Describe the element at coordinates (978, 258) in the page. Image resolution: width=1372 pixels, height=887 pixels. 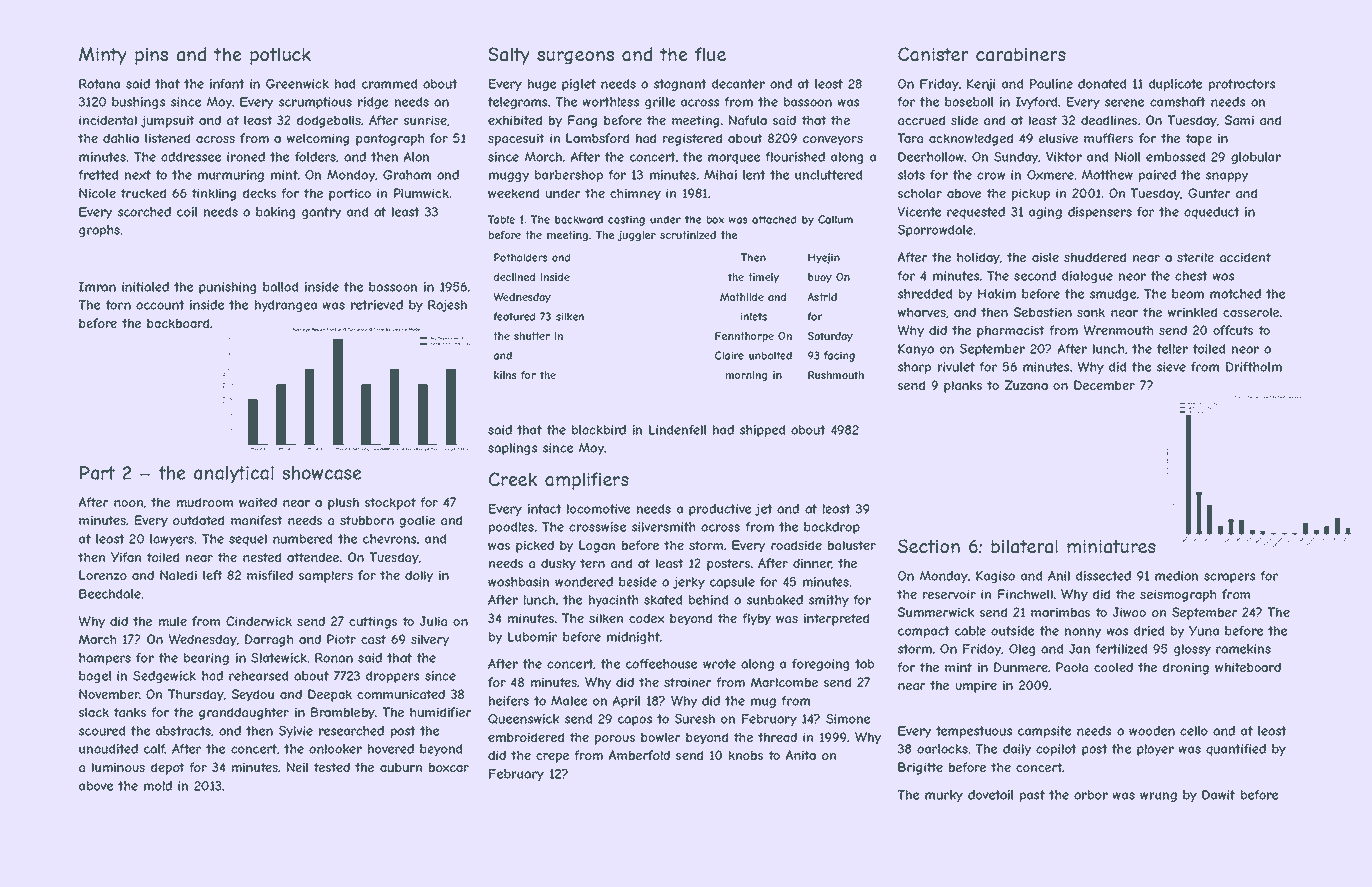
I see `holiday` at that location.
